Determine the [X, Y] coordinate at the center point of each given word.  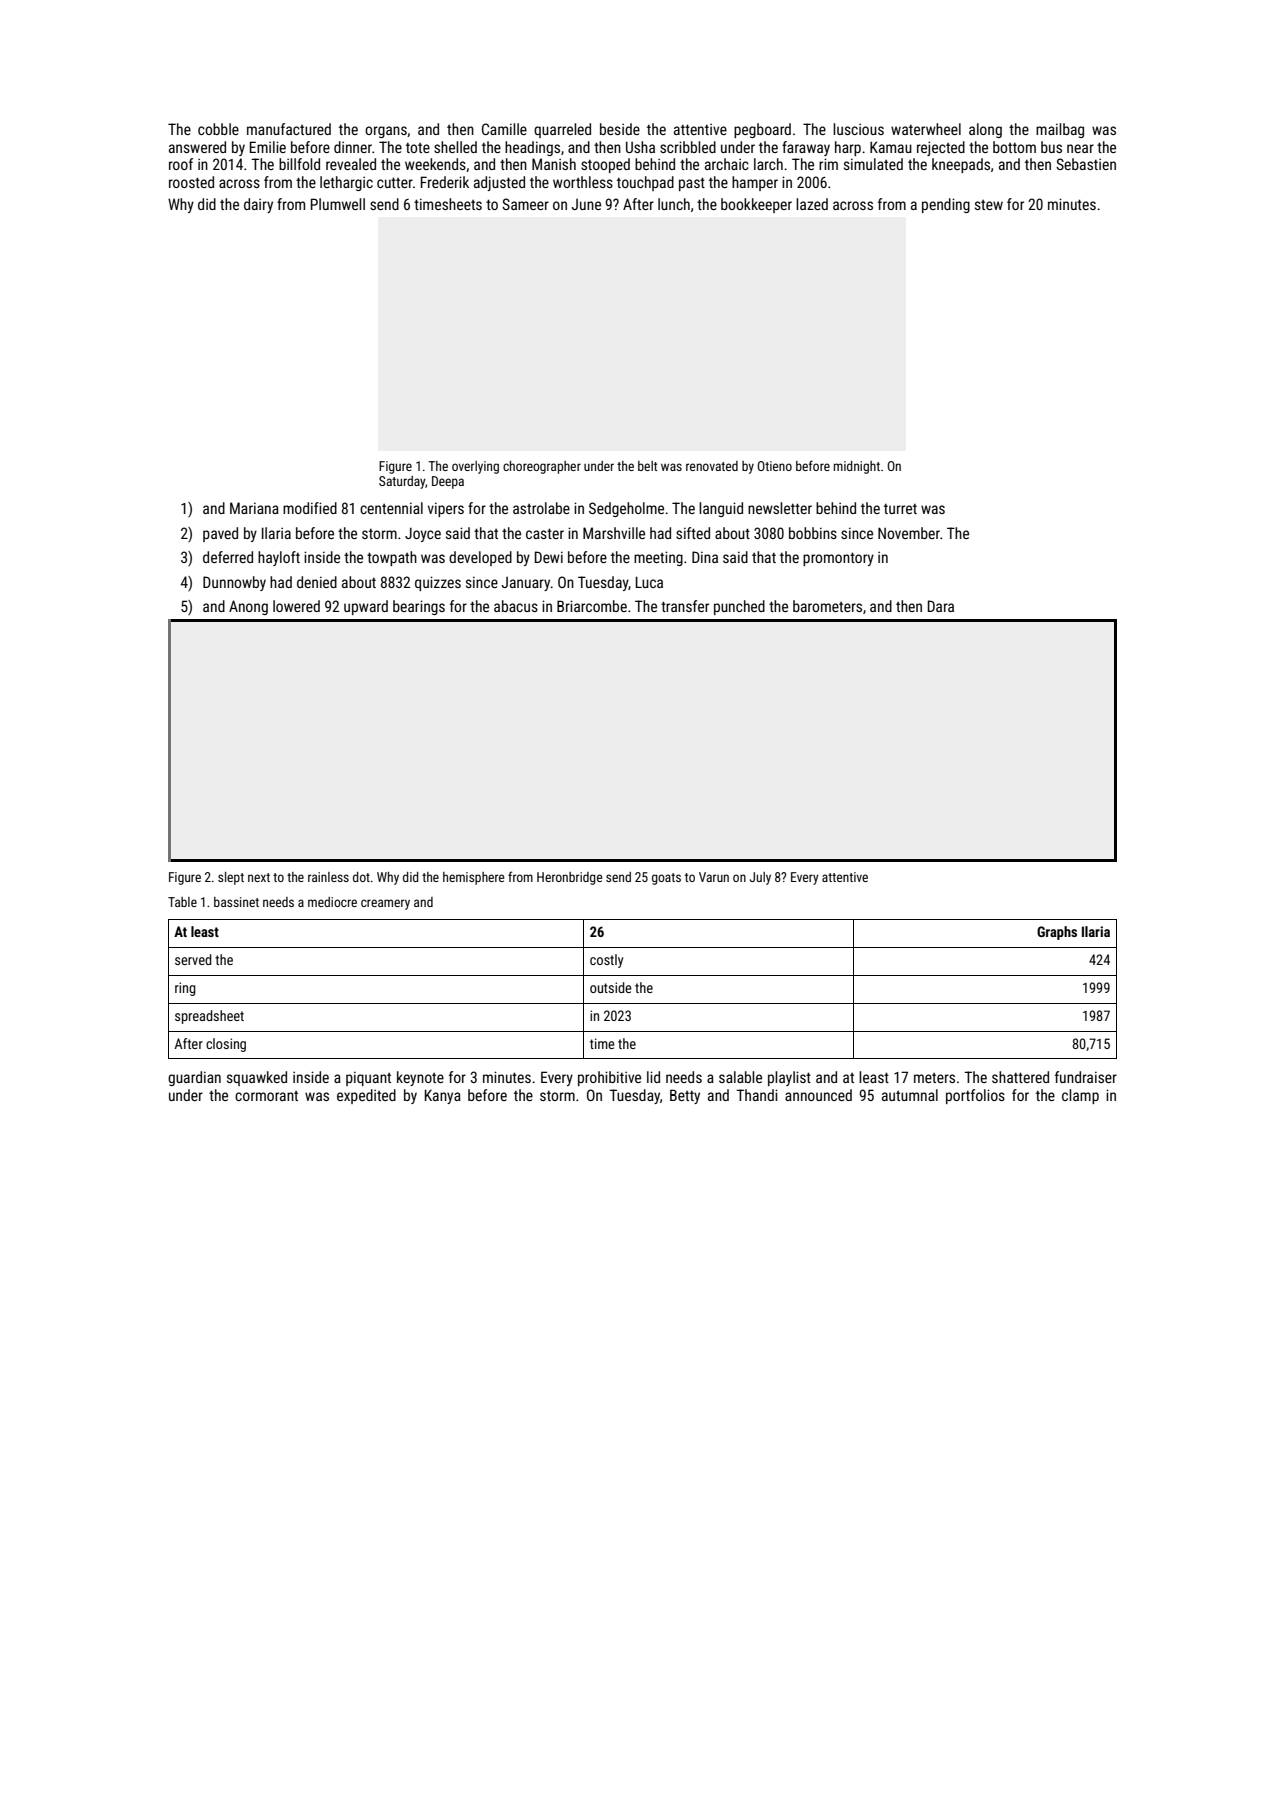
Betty [685, 1096]
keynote [420, 1078]
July [760, 878]
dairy [258, 205]
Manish [554, 164]
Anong [248, 607]
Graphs [1057, 933]
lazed [812, 204]
